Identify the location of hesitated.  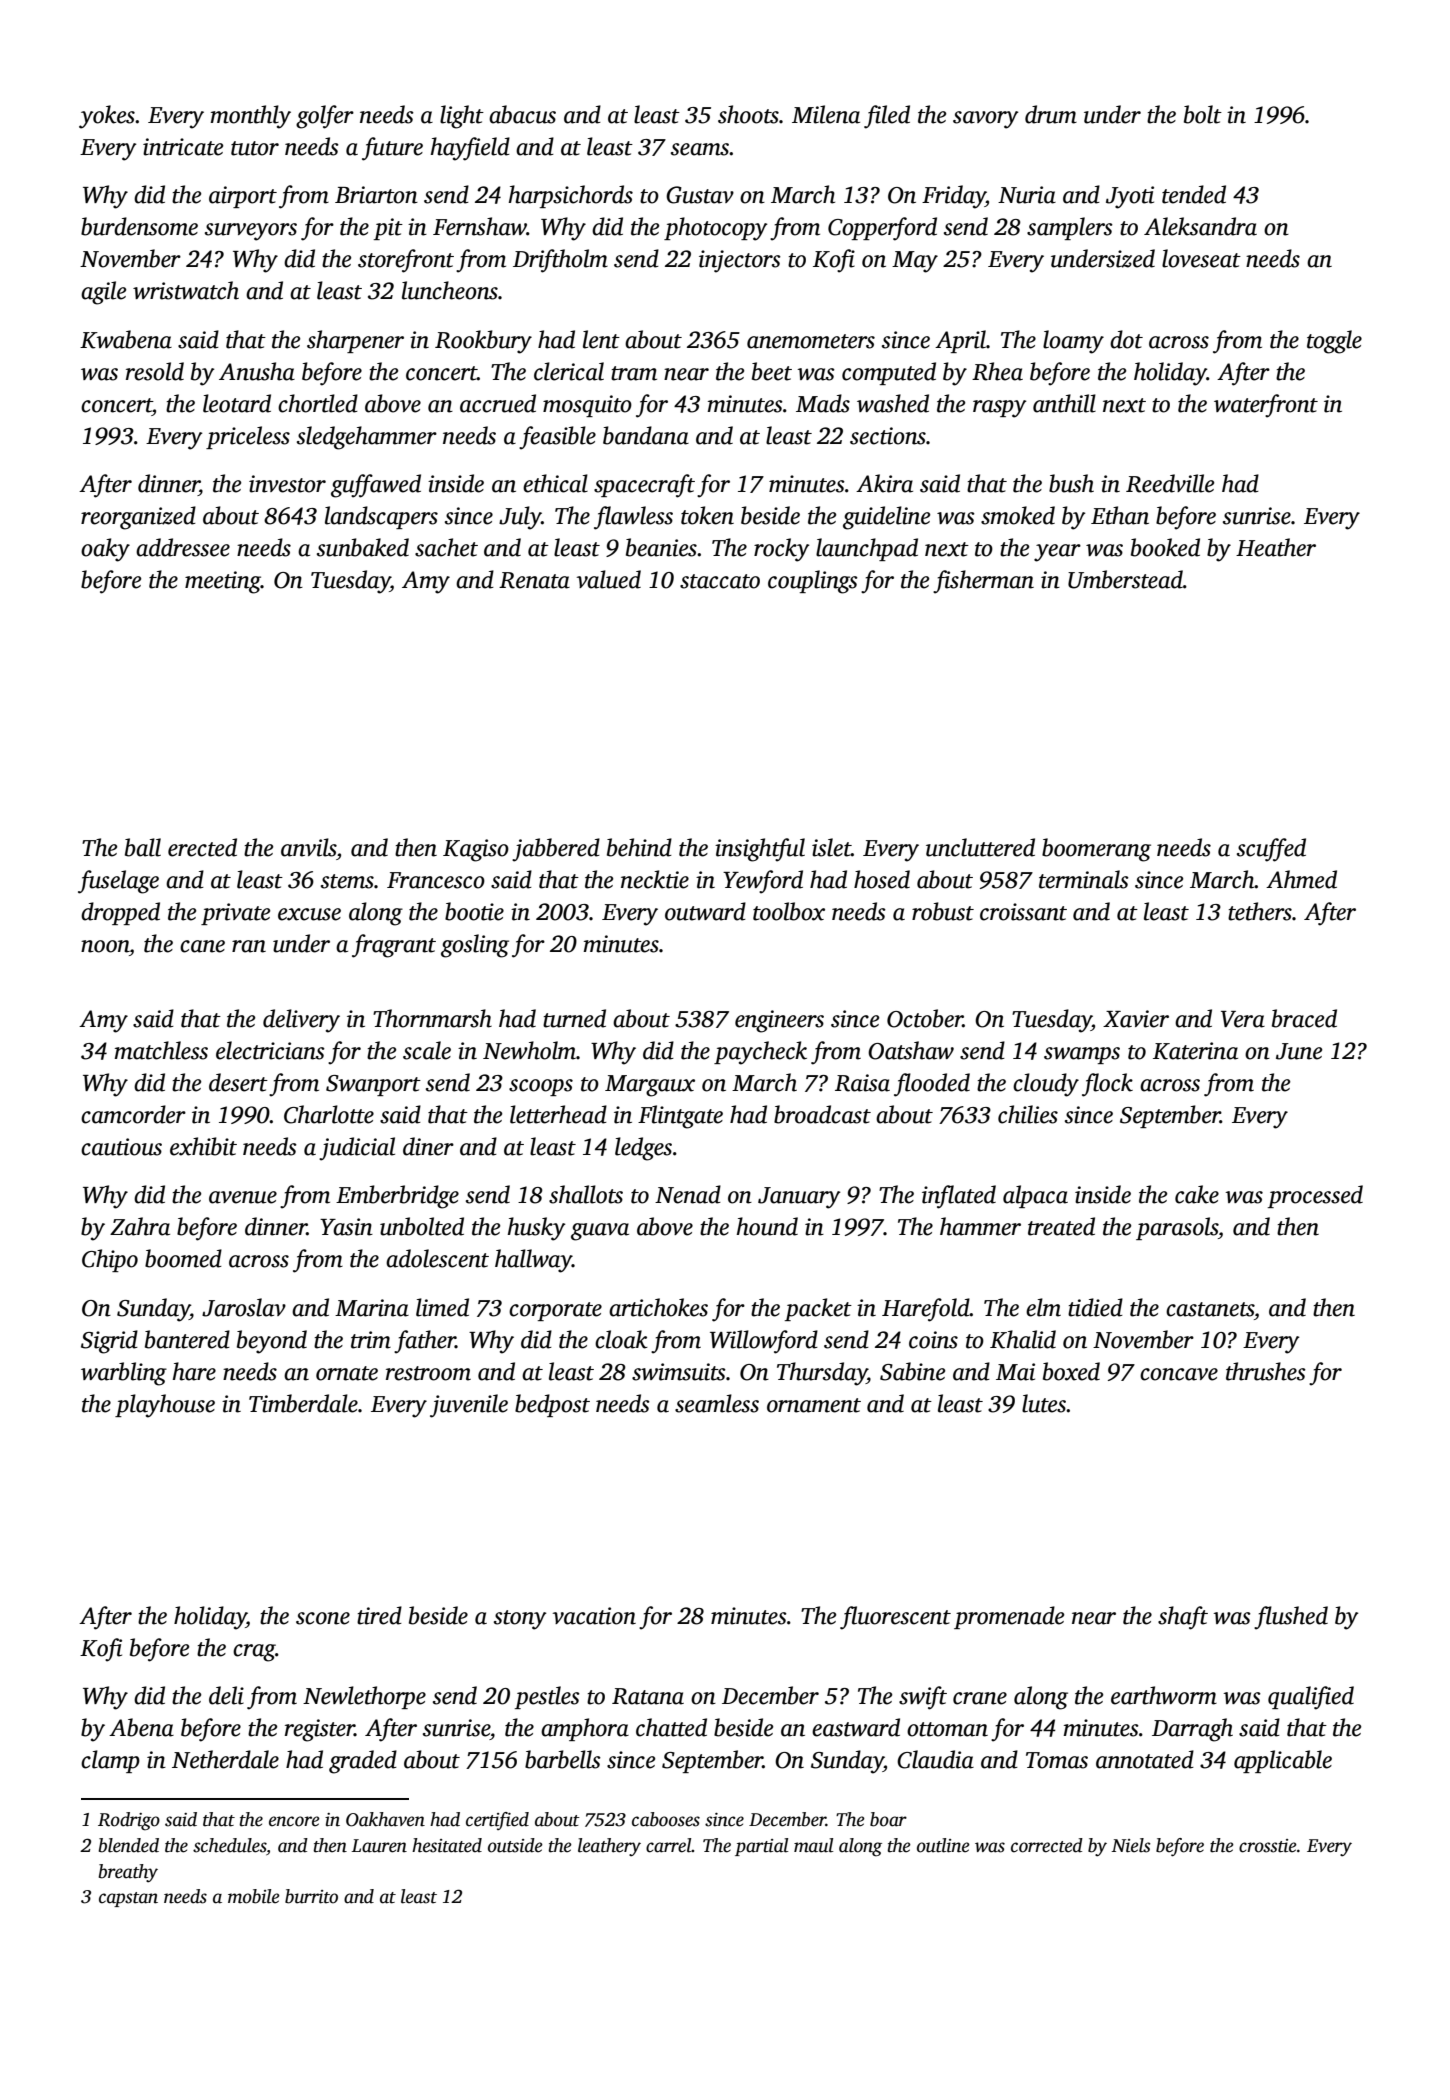
(447, 1845).
